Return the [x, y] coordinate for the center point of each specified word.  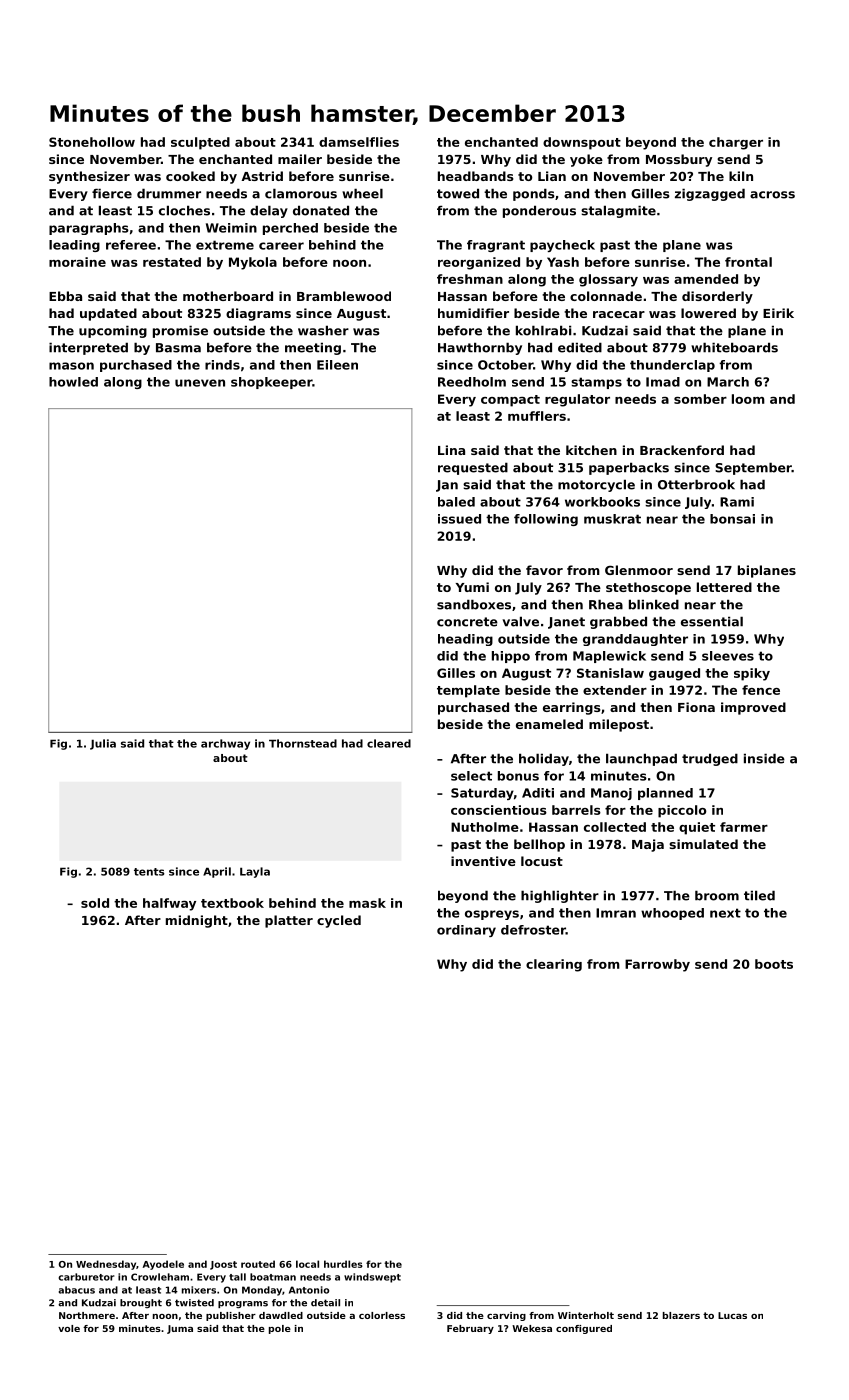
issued [459, 519]
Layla [255, 872]
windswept [372, 1278]
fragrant [496, 246]
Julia [103, 744]
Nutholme [485, 827]
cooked [190, 176]
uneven [200, 383]
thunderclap [672, 366]
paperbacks [629, 468]
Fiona [696, 707]
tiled [759, 895]
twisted [194, 1303]
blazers [681, 1315]
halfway [169, 904]
